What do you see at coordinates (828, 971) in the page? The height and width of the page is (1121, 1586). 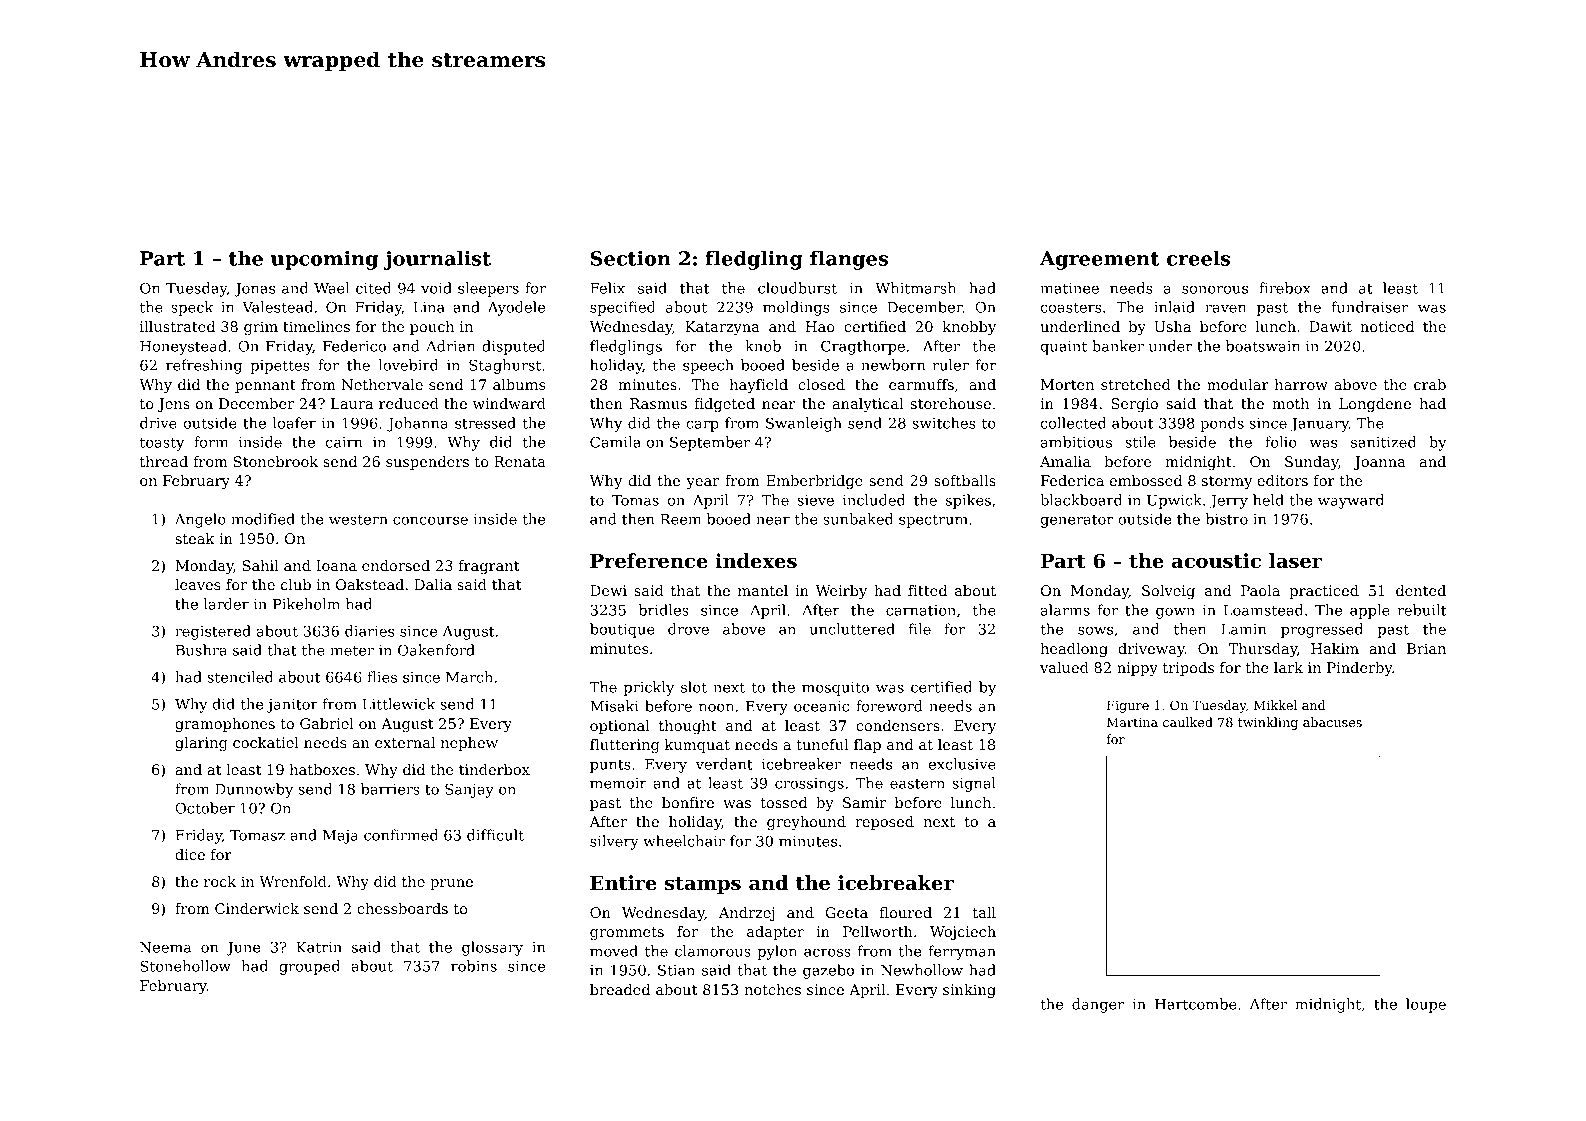 I see `gazebo` at bounding box center [828, 971].
